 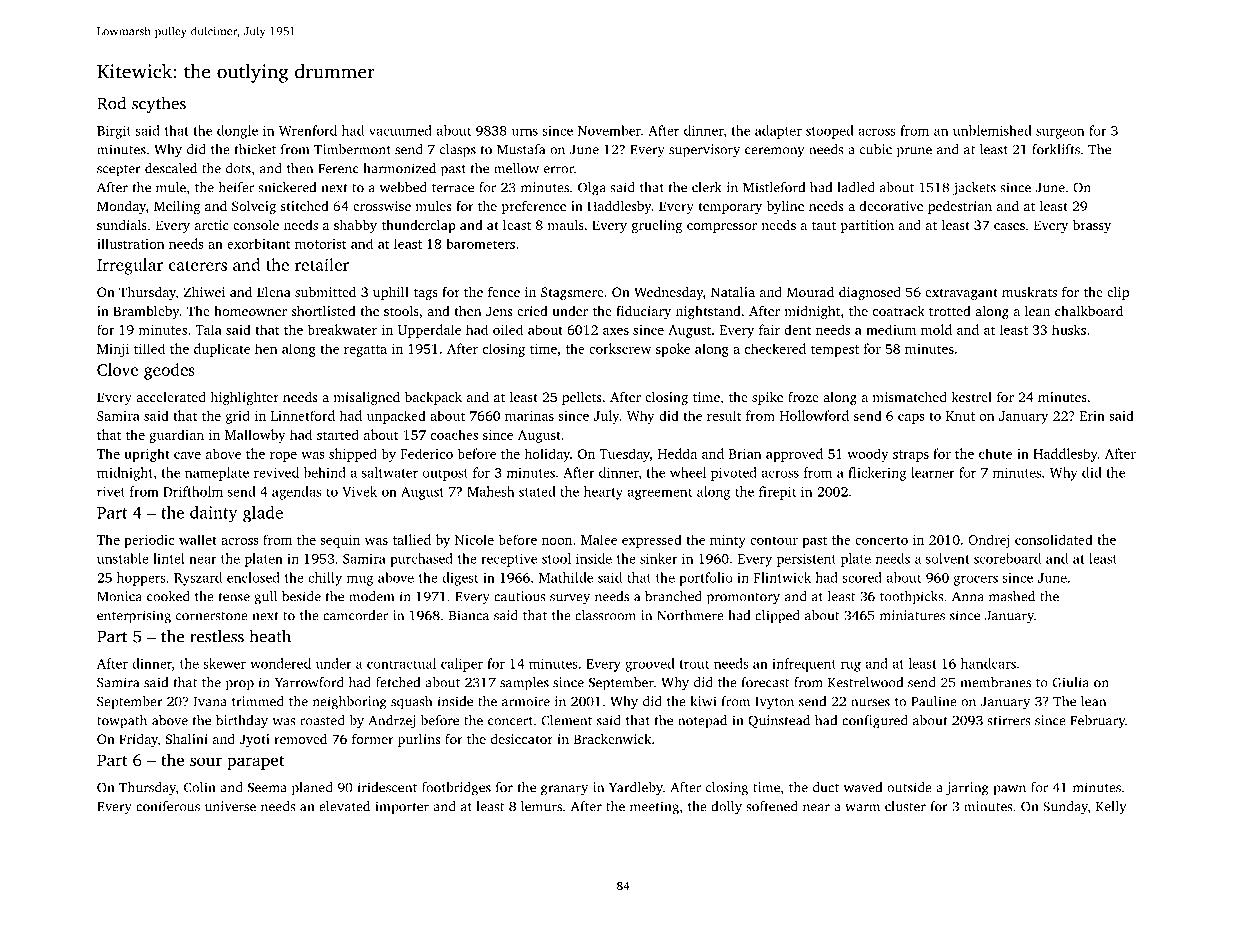 I want to click on husks, so click(x=1069, y=329).
